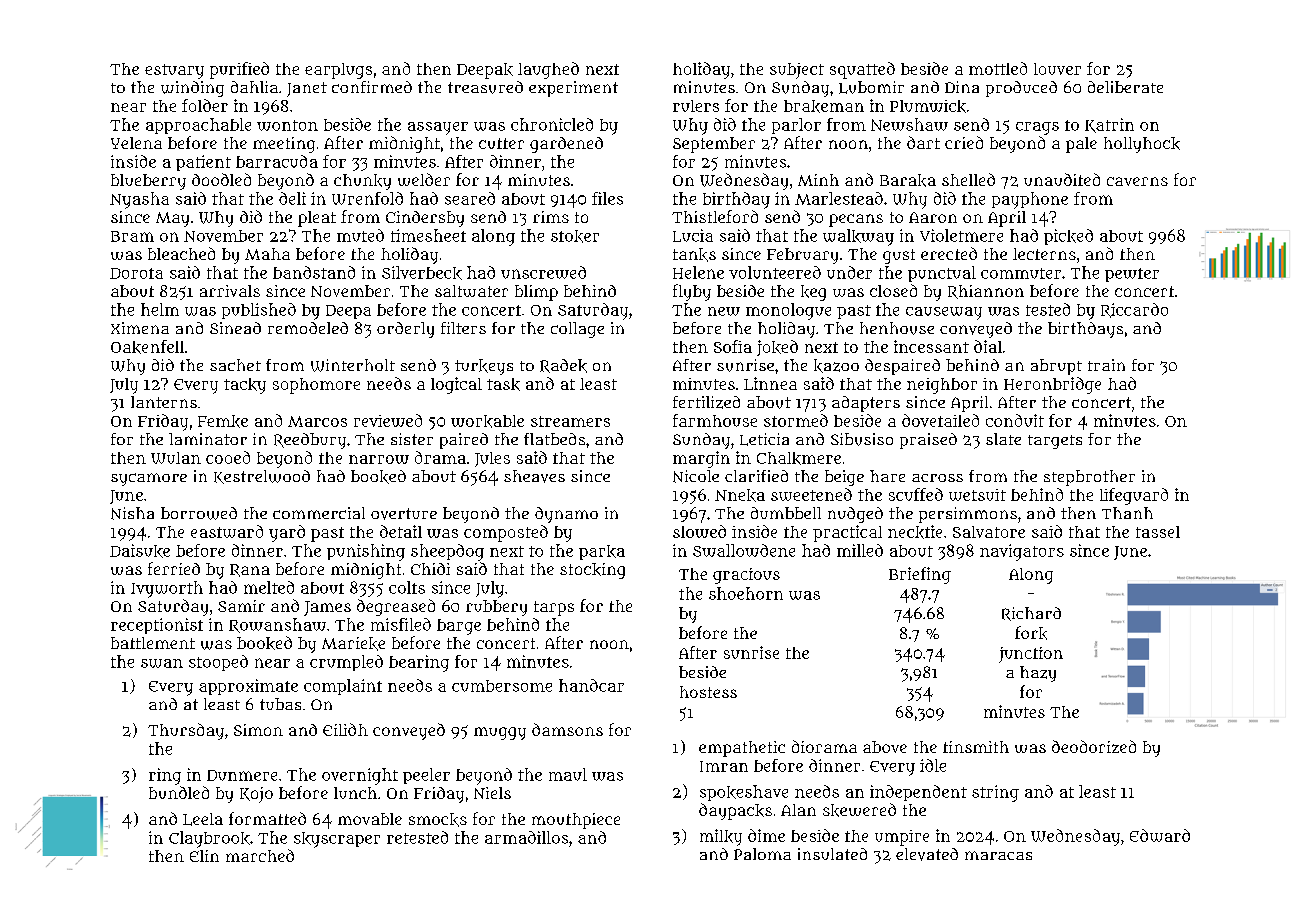 The width and height of the document is (1308, 924). Describe the element at coordinates (204, 856) in the document. I see `Elin` at that location.
